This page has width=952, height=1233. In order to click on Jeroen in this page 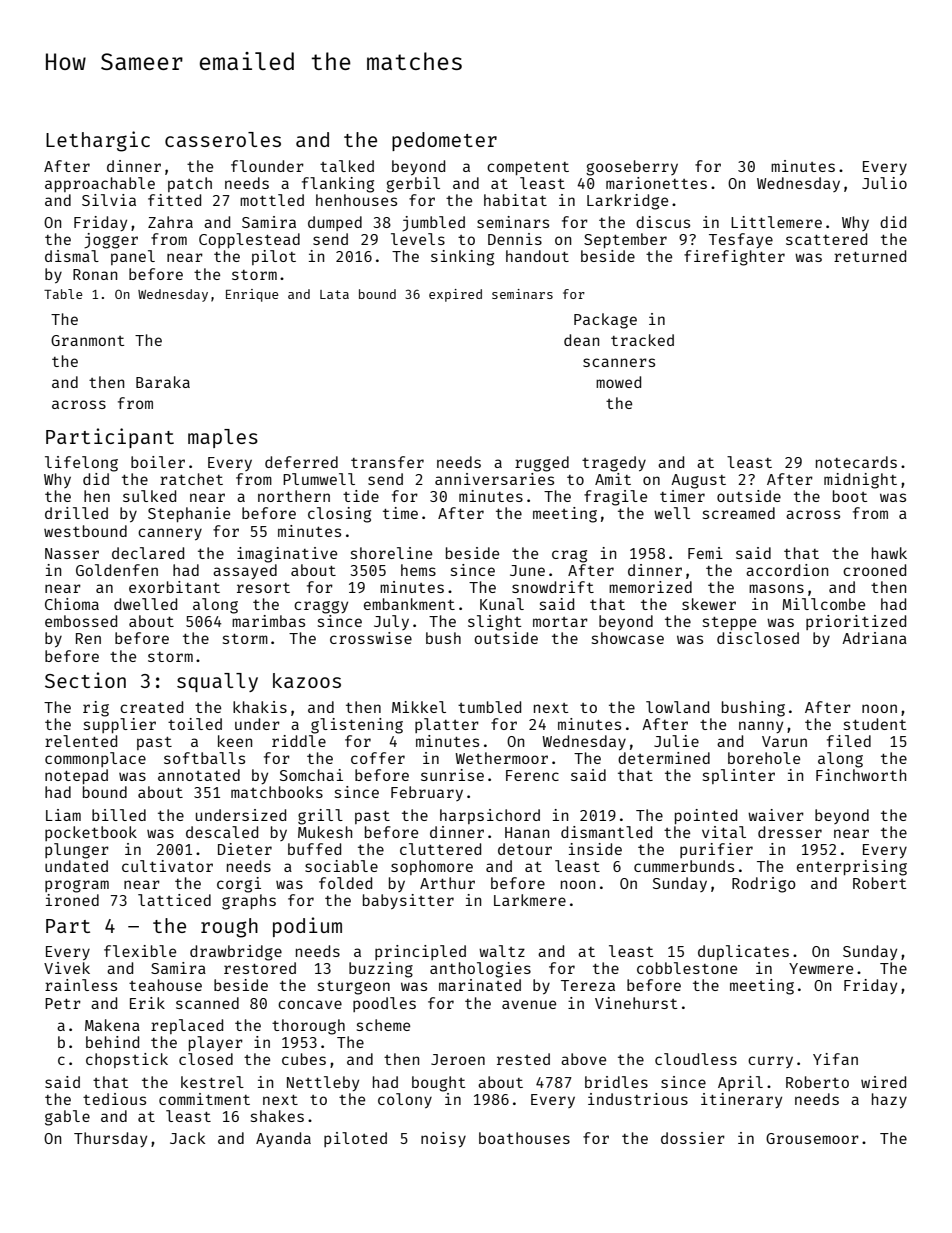, I will do `click(458, 1059)`.
